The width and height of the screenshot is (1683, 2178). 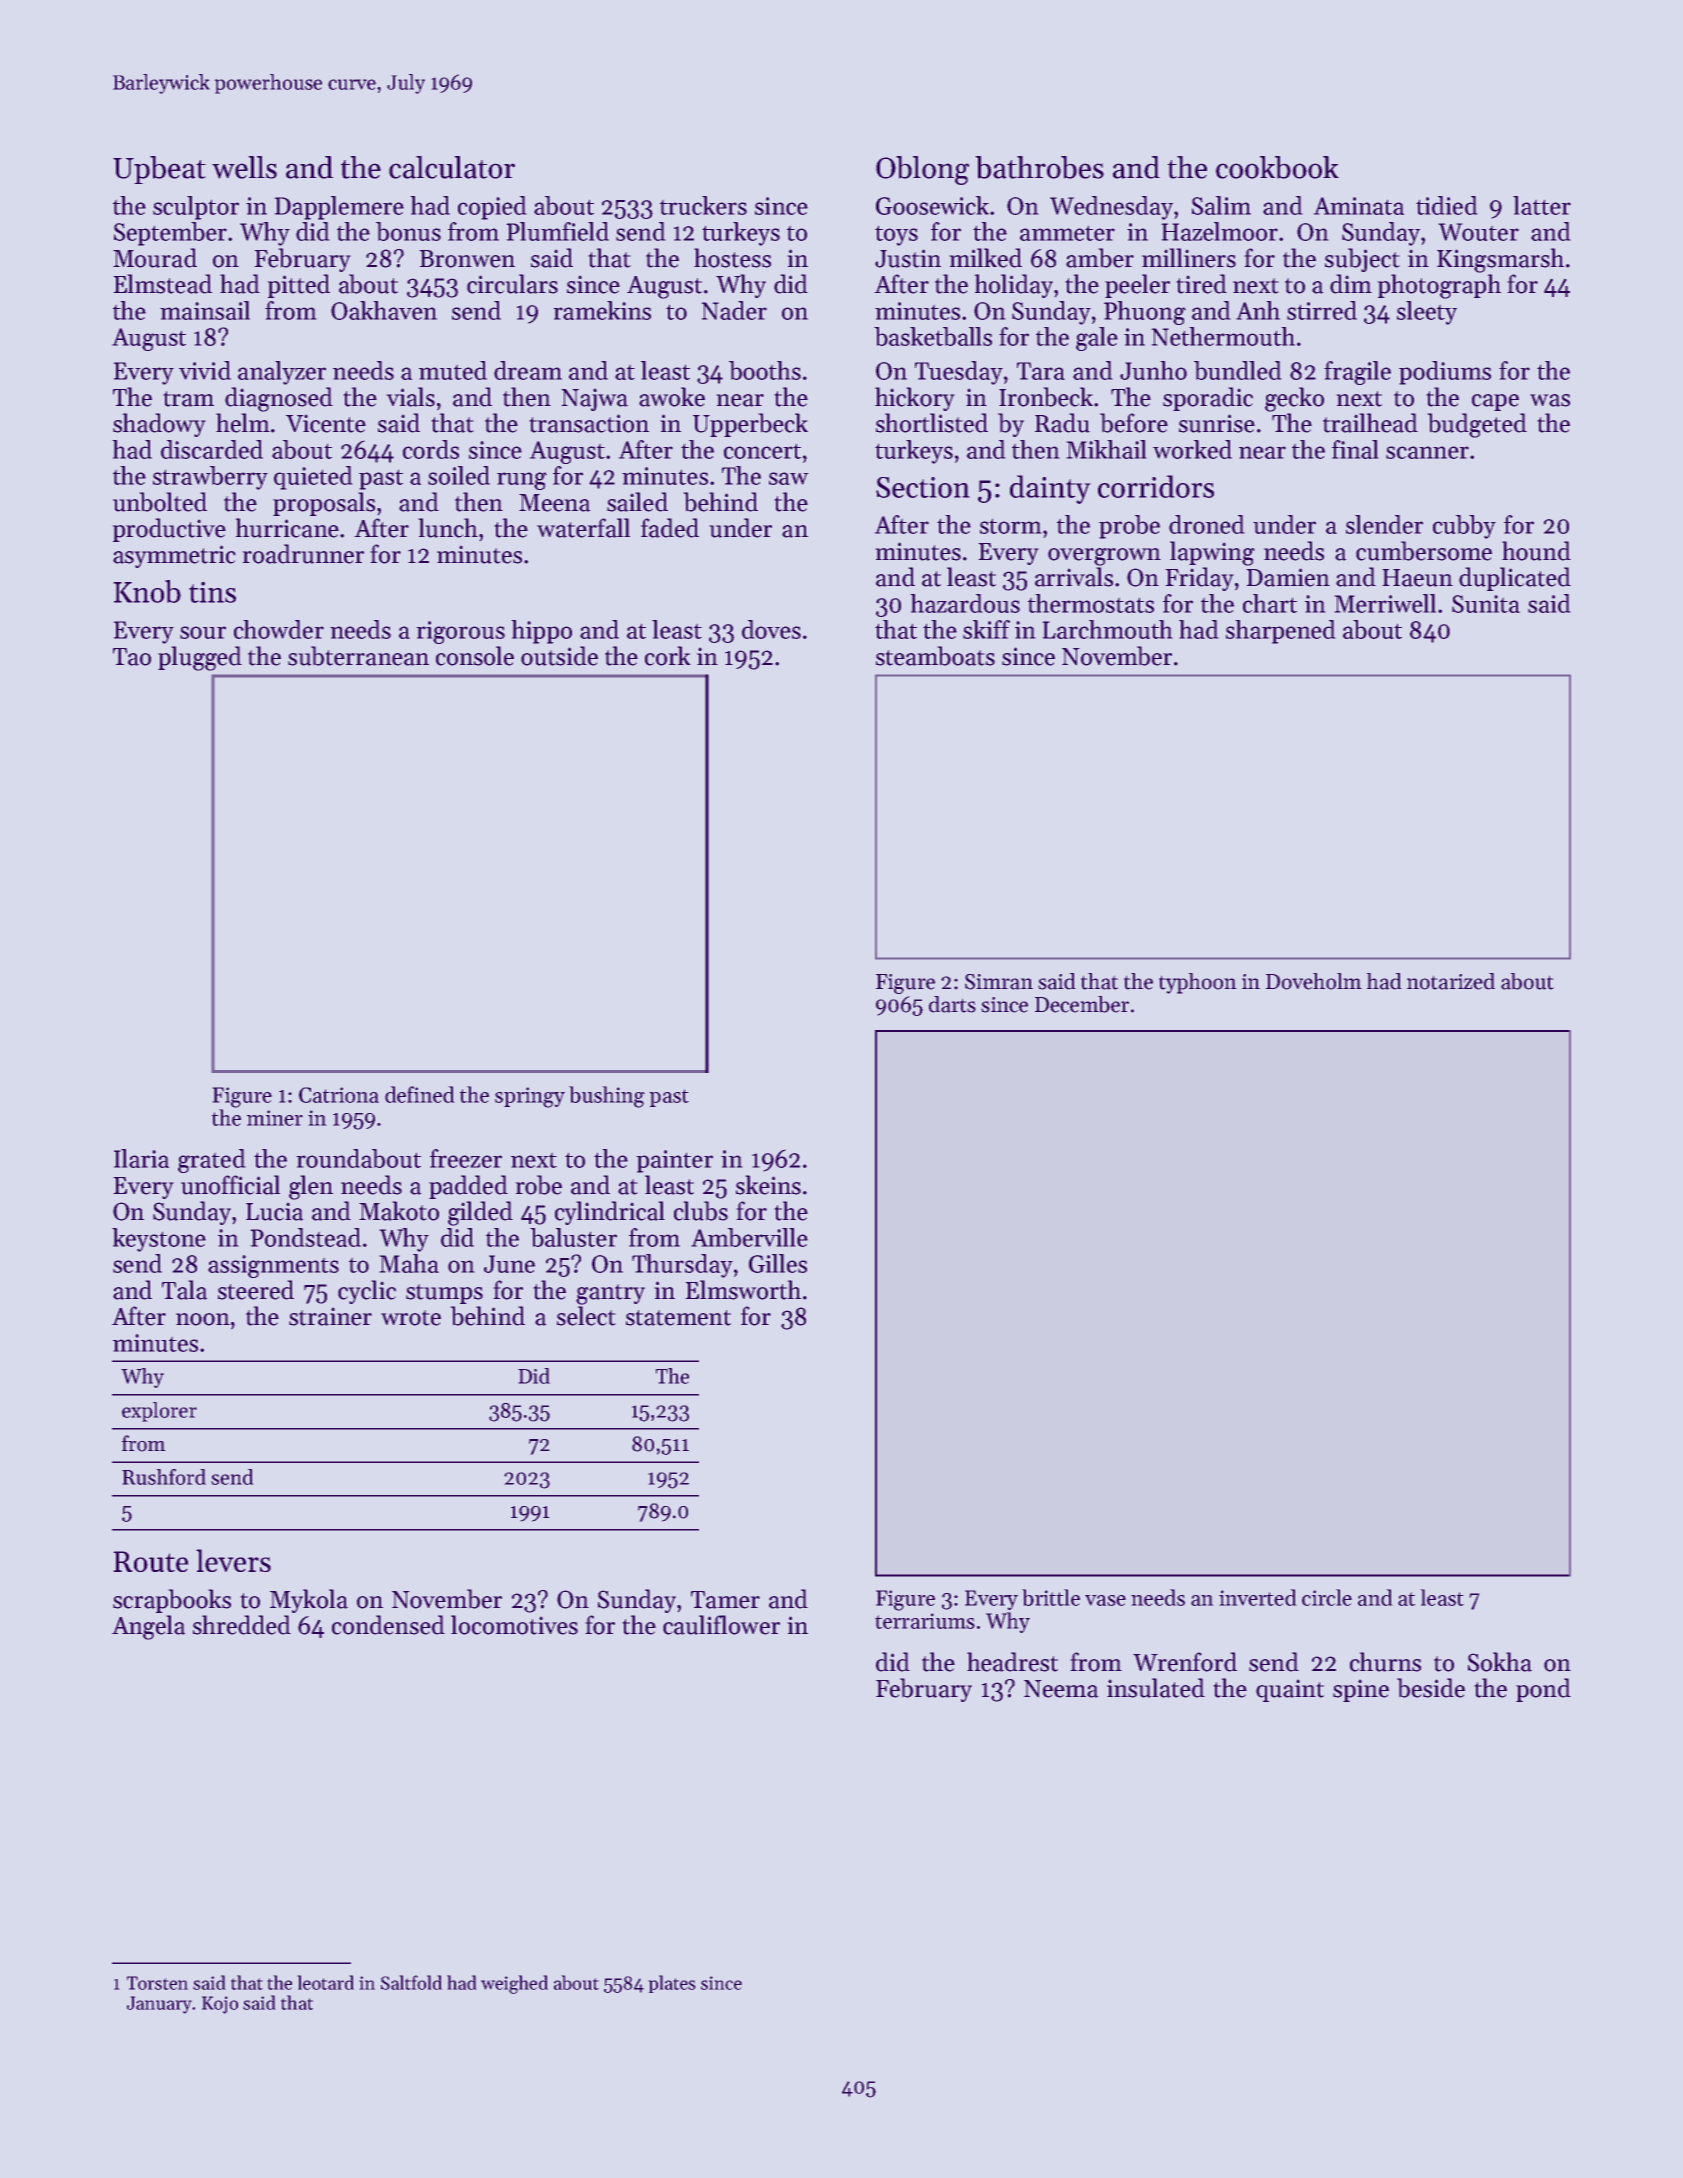 I want to click on beside, so click(x=1431, y=1688).
